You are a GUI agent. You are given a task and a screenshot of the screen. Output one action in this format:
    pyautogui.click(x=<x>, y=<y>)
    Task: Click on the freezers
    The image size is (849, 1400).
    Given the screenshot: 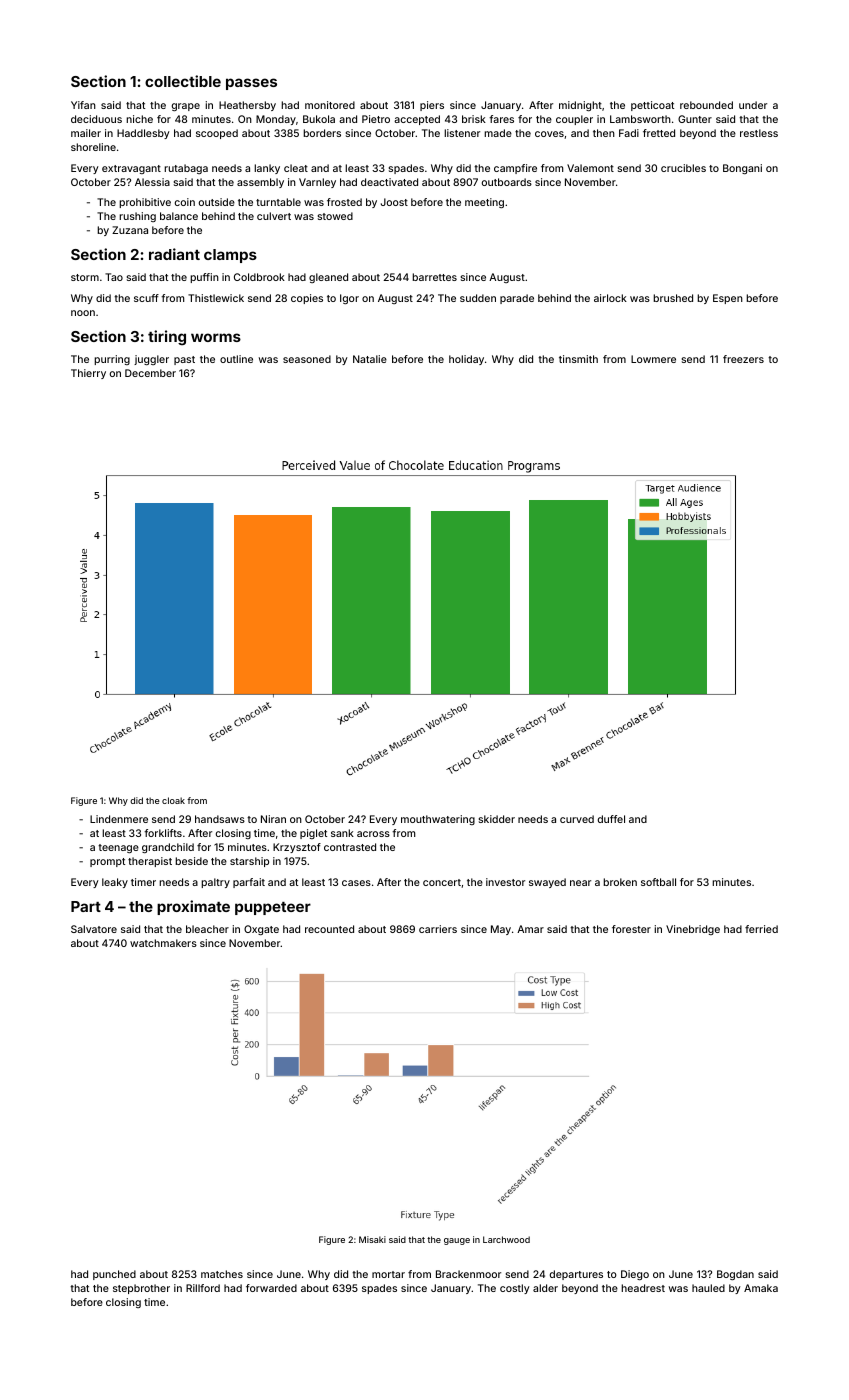 What is the action you would take?
    pyautogui.click(x=743, y=359)
